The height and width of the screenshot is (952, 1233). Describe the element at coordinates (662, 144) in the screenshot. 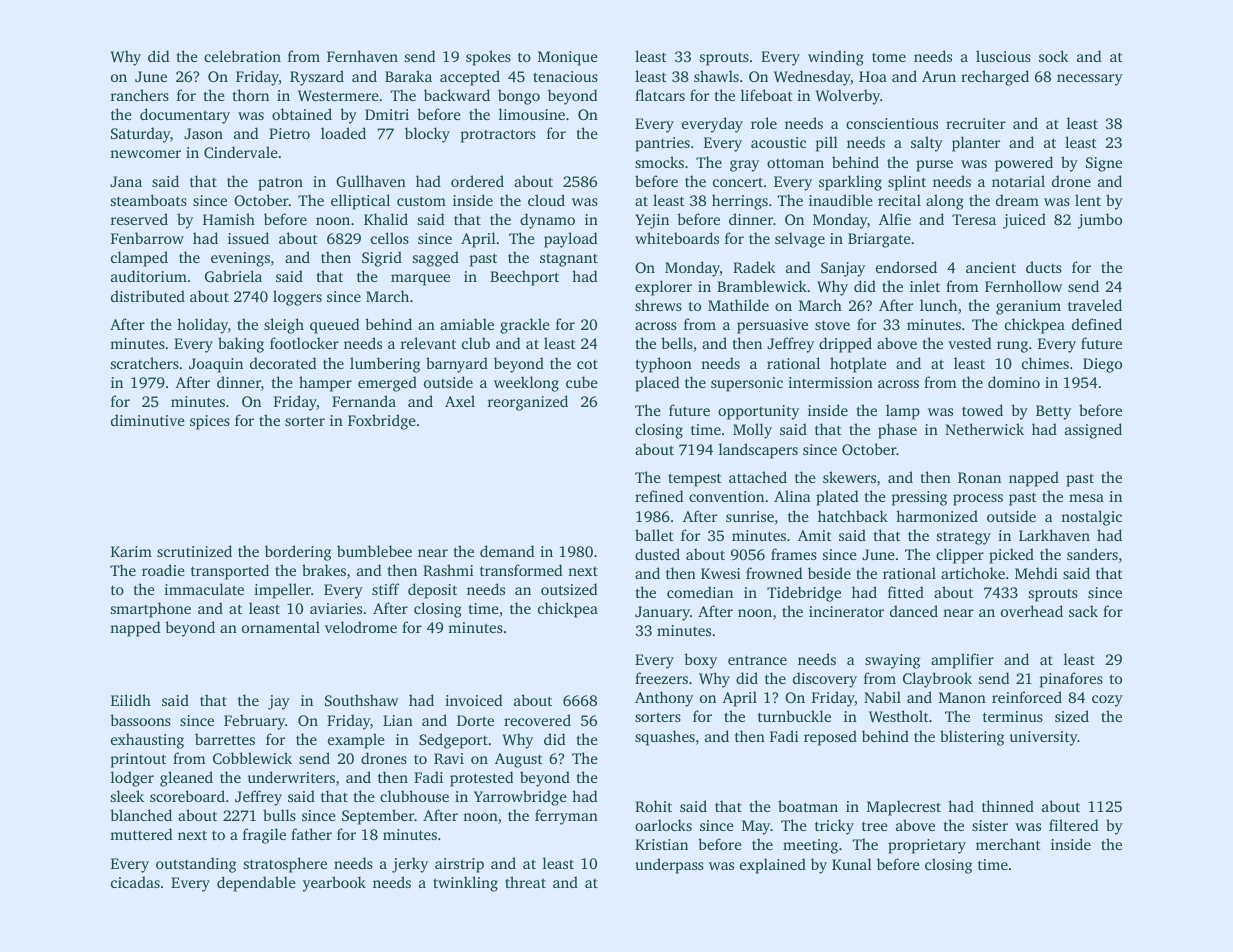

I see `pantries` at that location.
